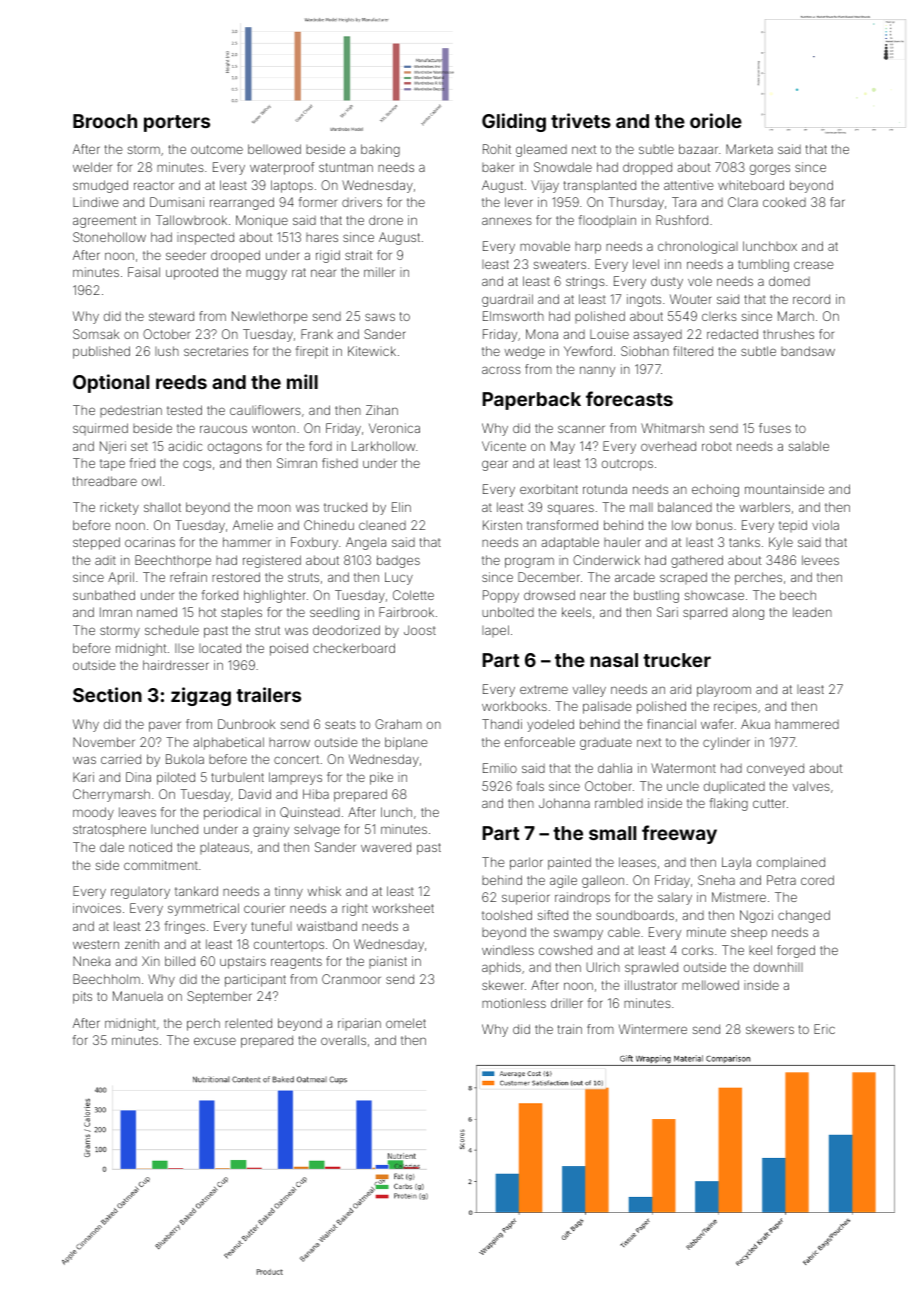  Describe the element at coordinates (105, 481) in the screenshot. I see `threadbare` at that location.
